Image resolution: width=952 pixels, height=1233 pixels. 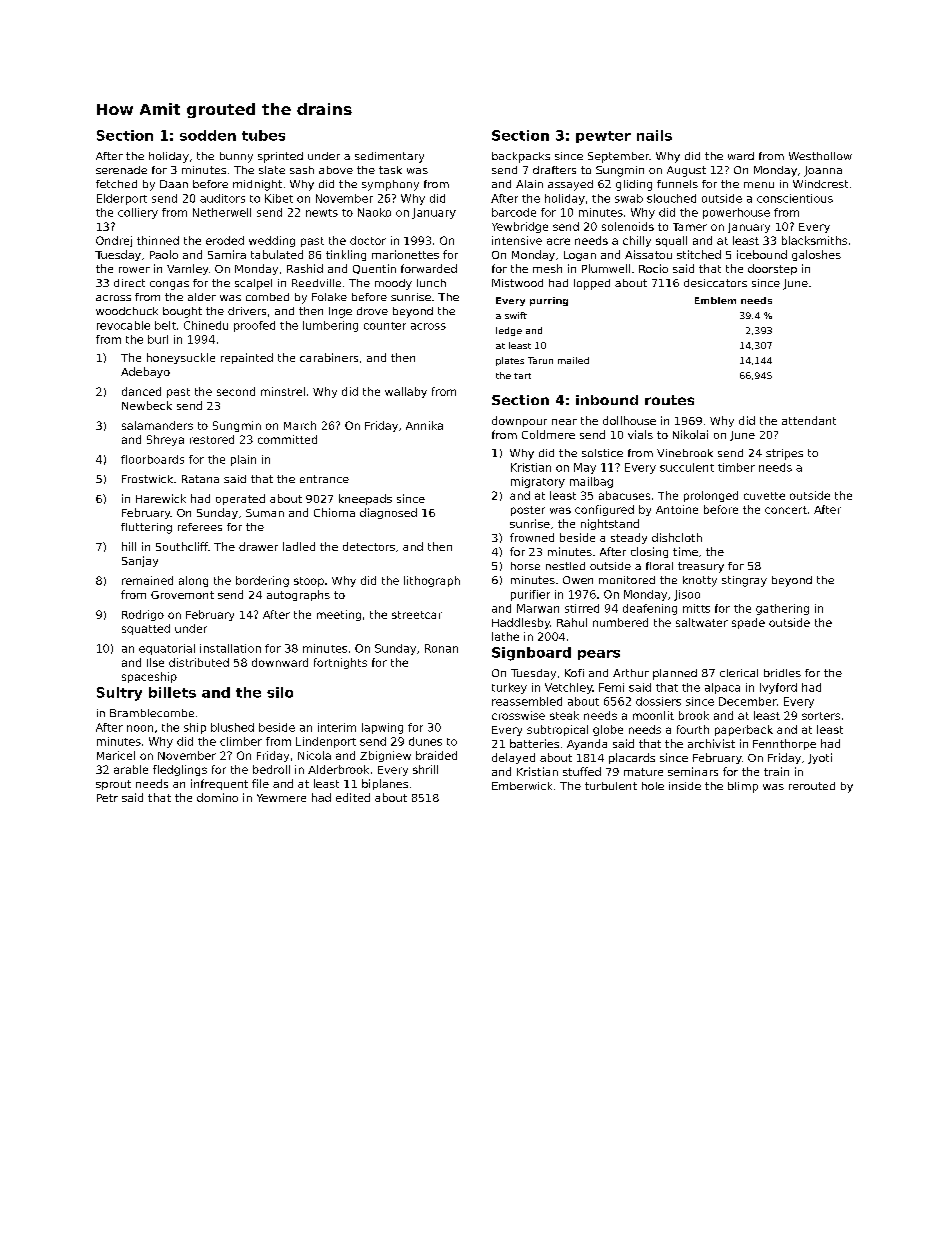 What do you see at coordinates (603, 137) in the image?
I see `pewter` at bounding box center [603, 137].
